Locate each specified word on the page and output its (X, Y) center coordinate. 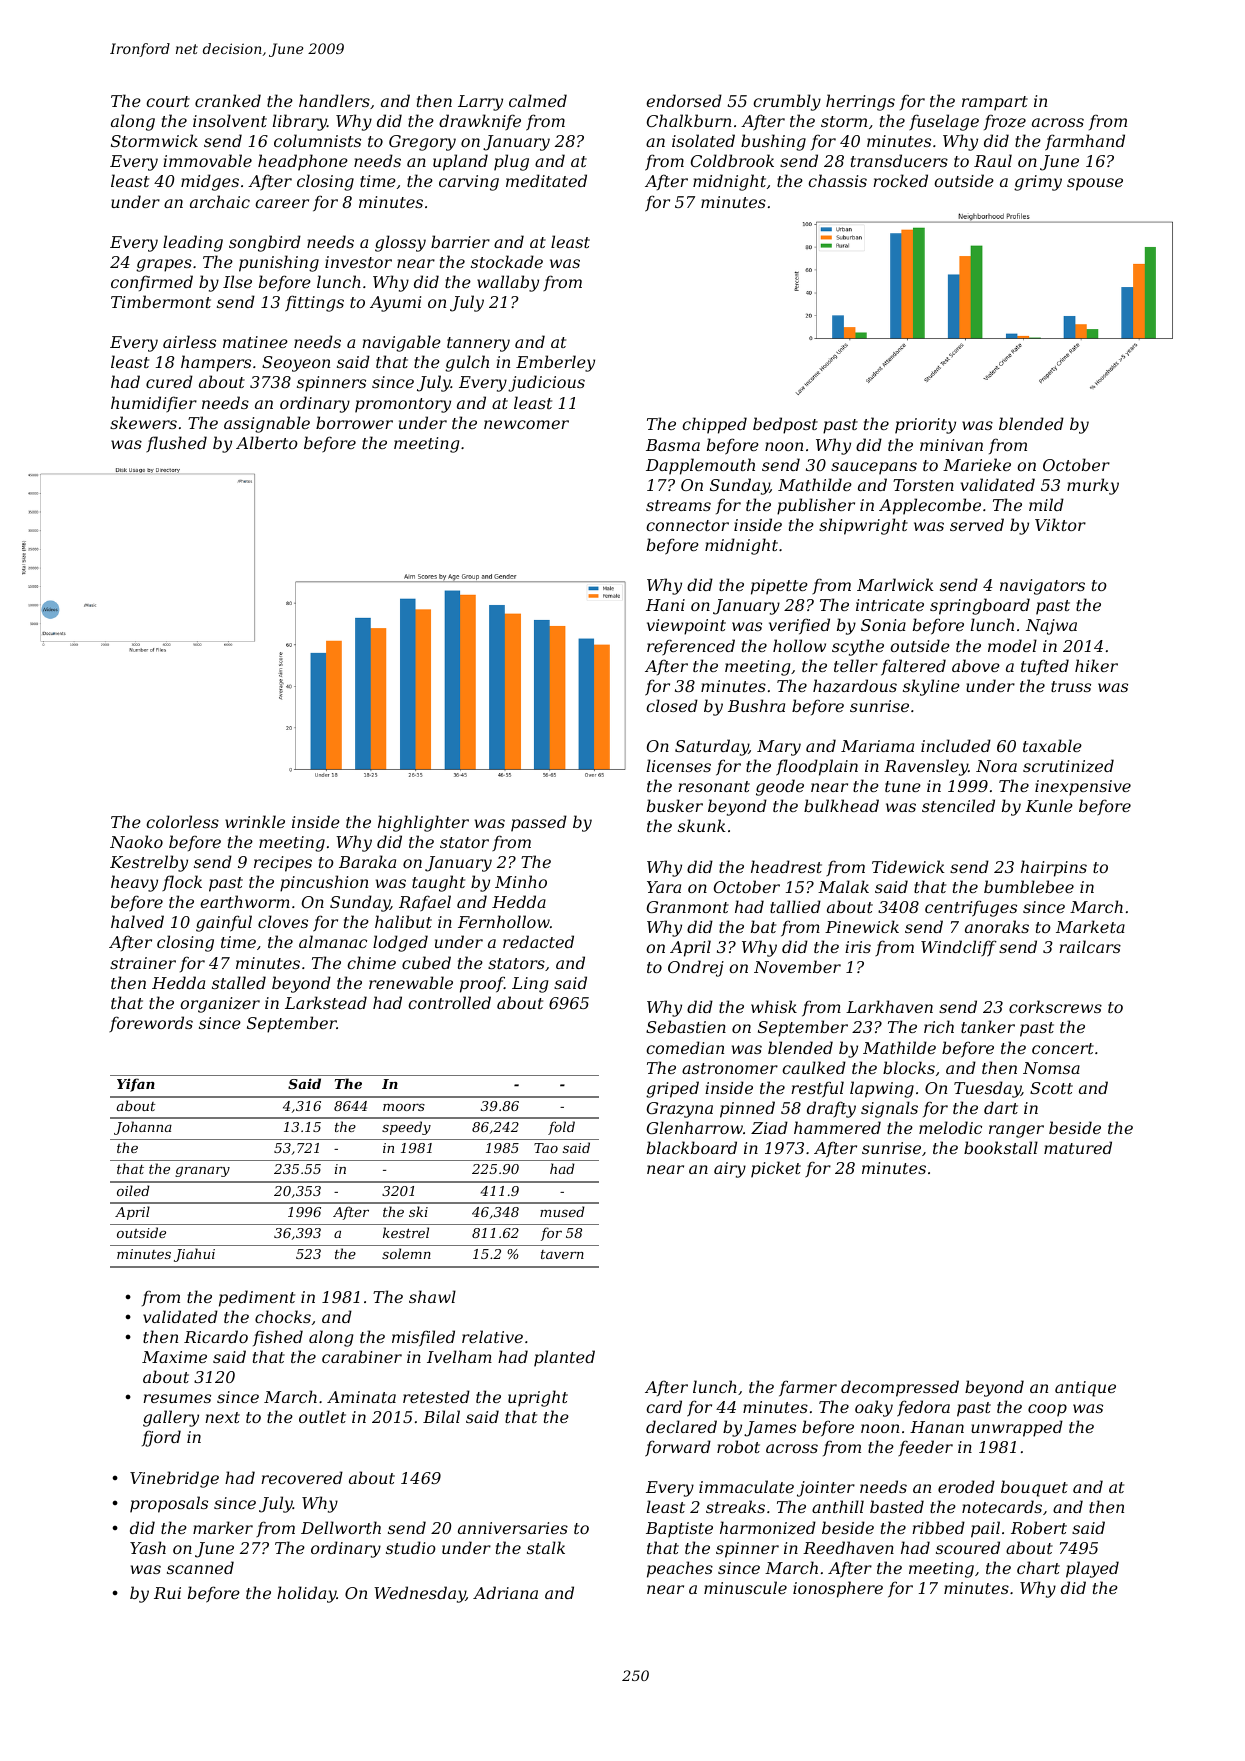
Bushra (756, 705)
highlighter (423, 823)
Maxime (174, 1357)
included (956, 745)
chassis (837, 180)
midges (210, 182)
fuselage (944, 122)
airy (730, 1170)
